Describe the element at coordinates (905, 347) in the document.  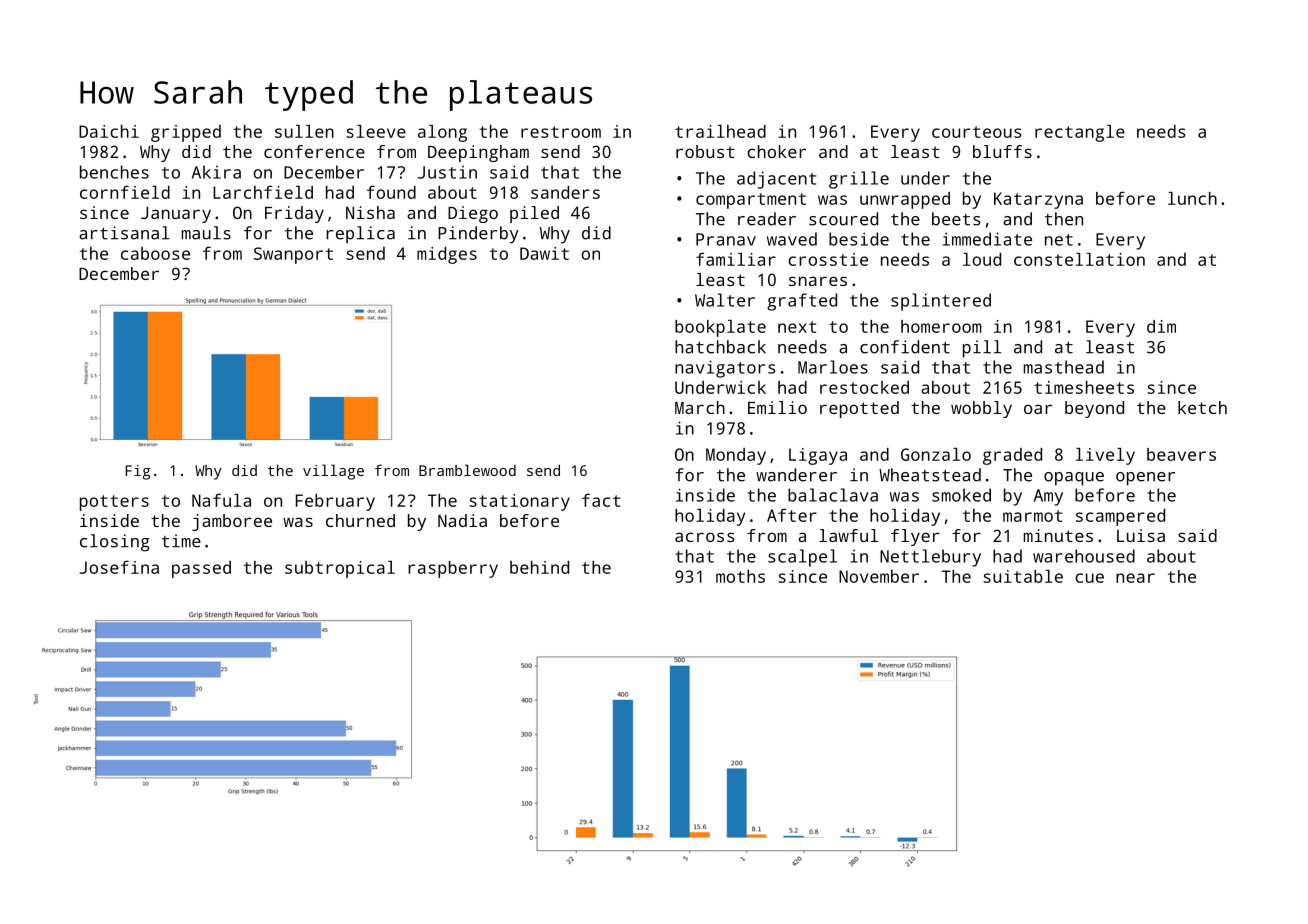
I see `confident` at that location.
